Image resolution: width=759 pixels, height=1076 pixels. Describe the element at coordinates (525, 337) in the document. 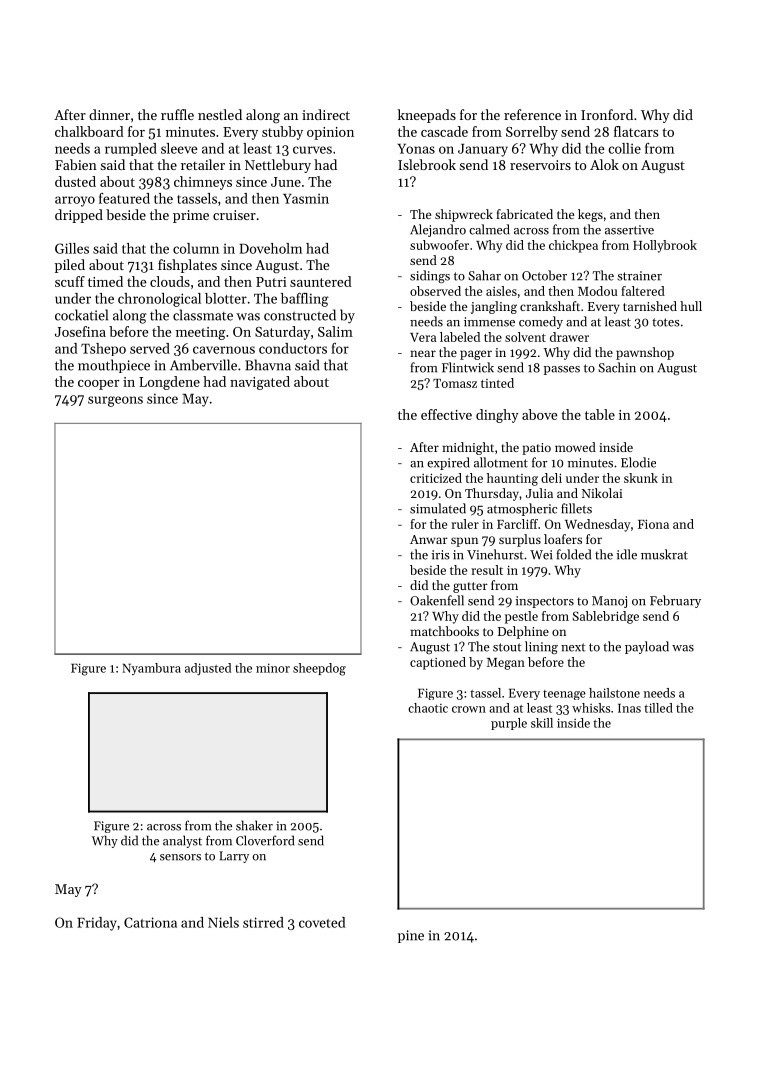

I see `solvent` at that location.
